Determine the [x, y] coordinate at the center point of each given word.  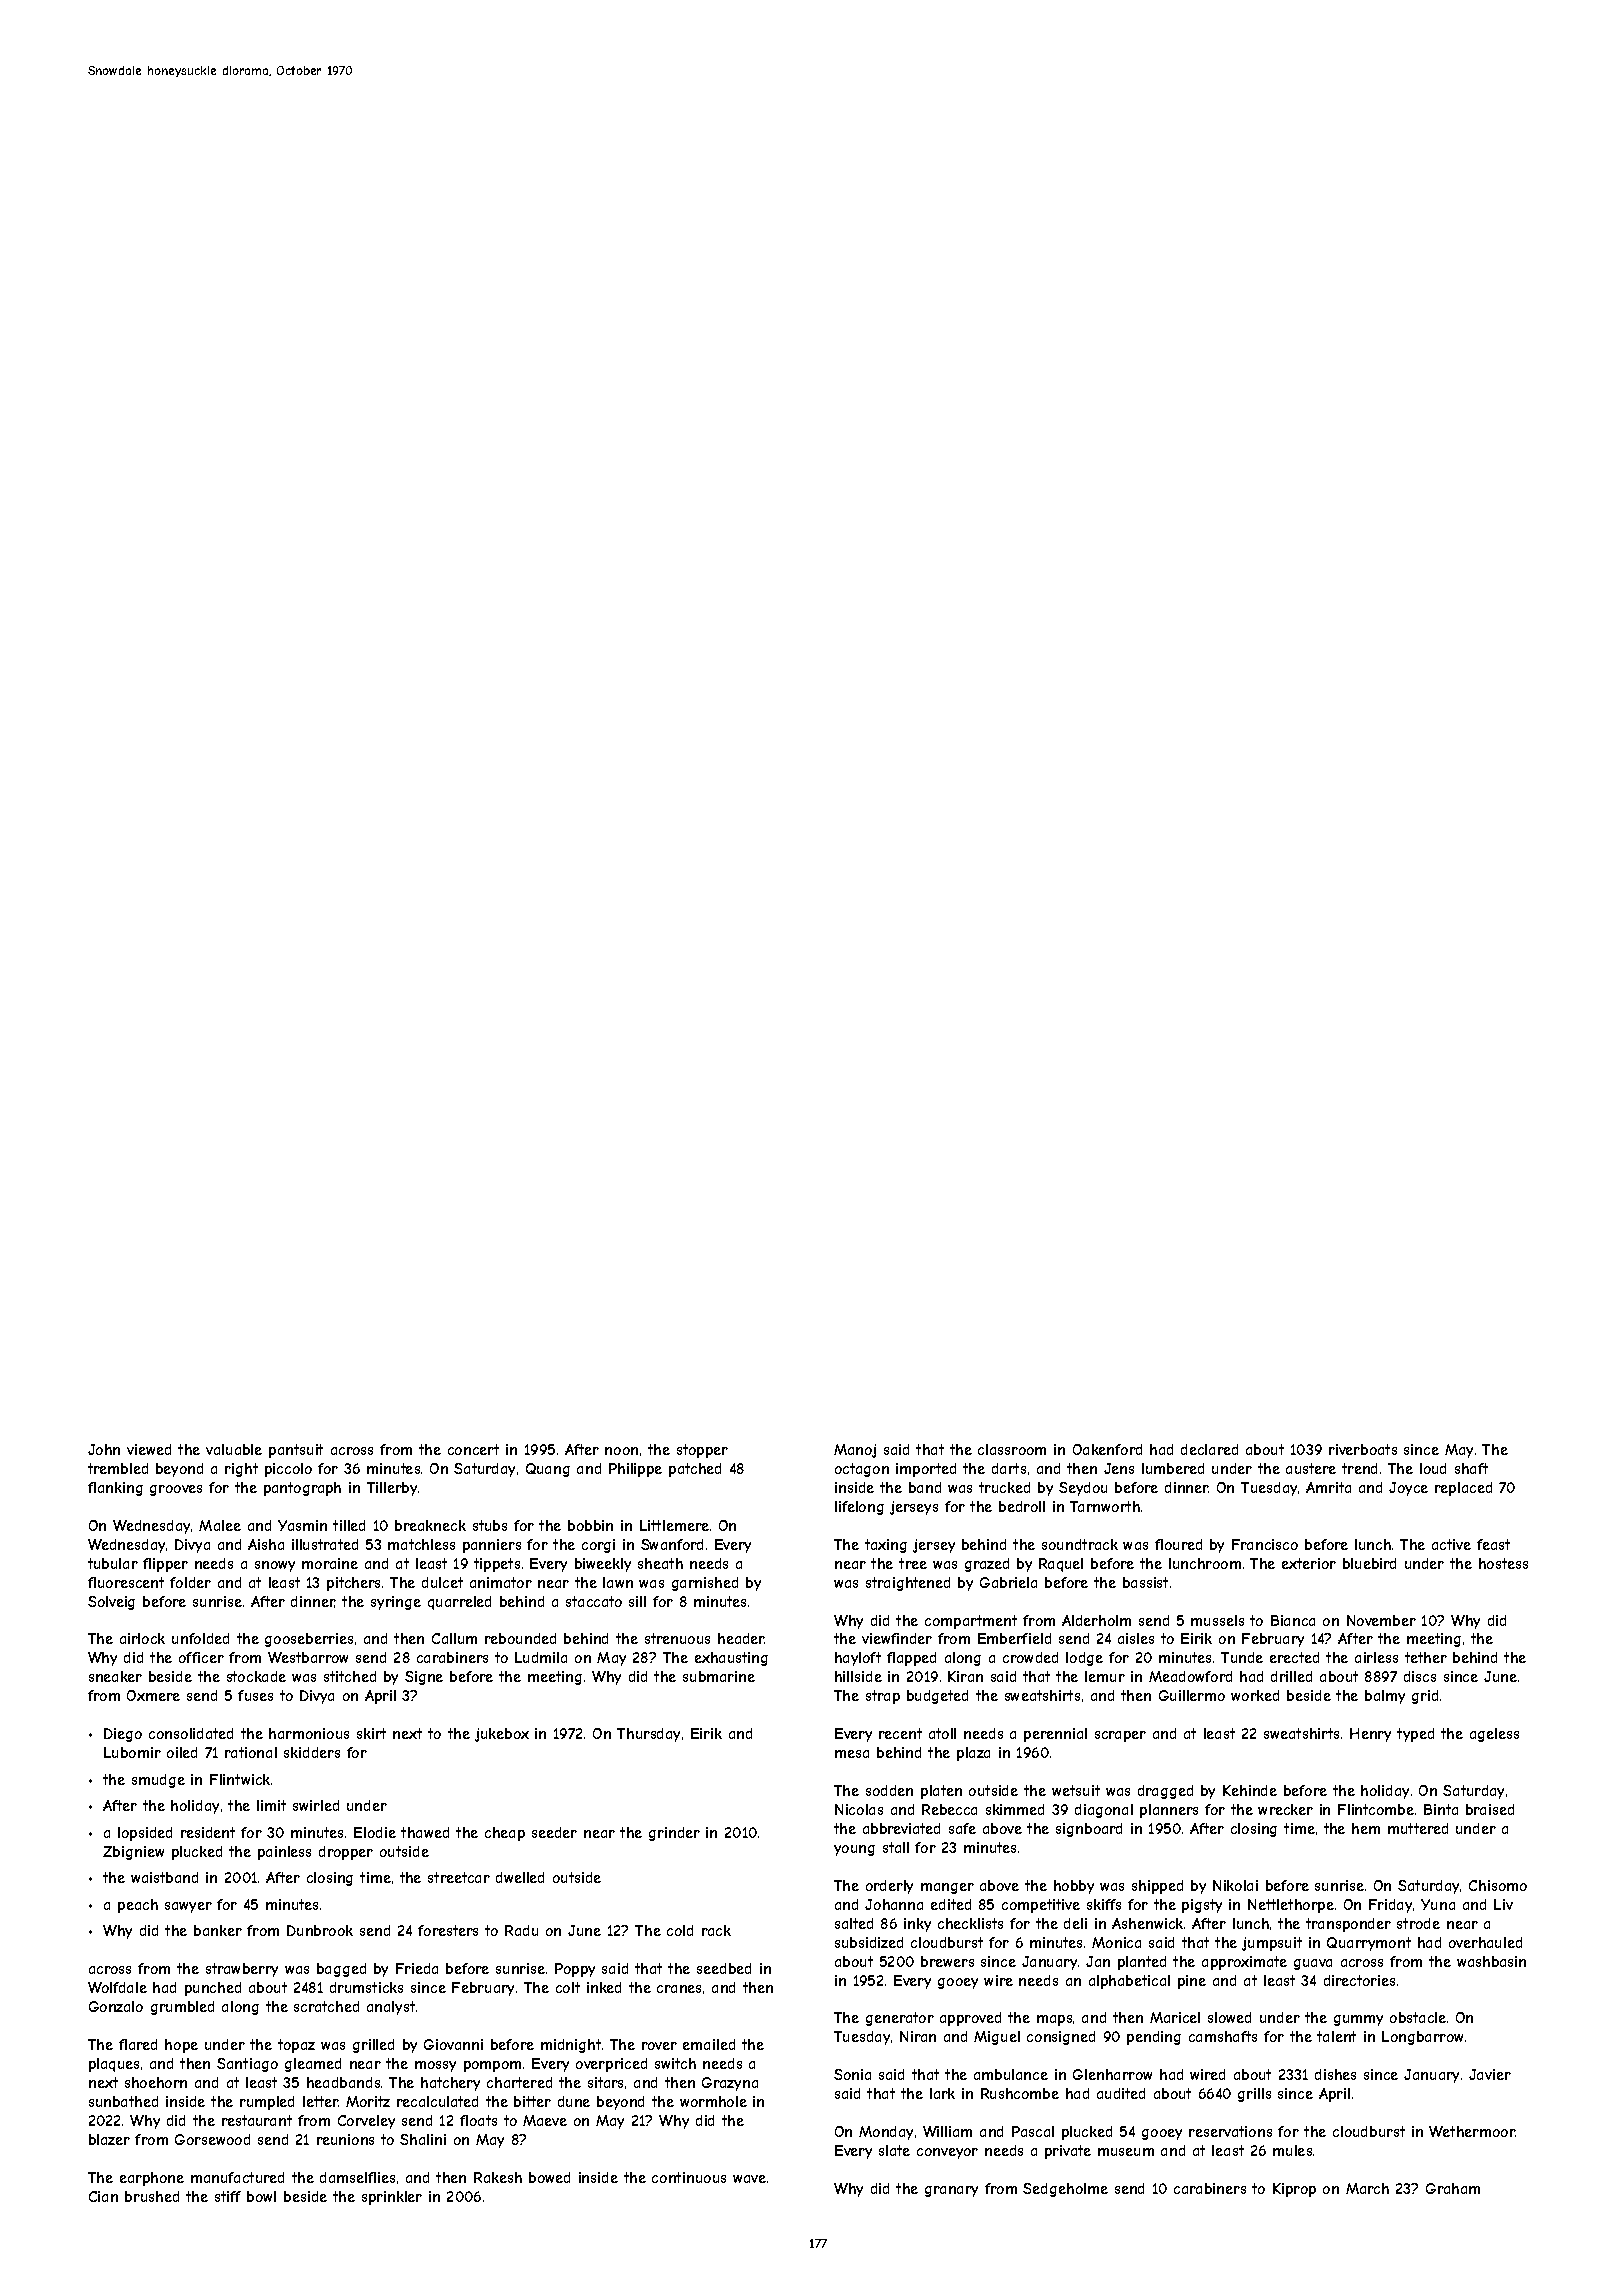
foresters [448, 1930]
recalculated [437, 2101]
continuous [689, 2177]
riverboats [1363, 1449]
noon [621, 1451]
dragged [1165, 1792]
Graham [1453, 2188]
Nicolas [859, 1809]
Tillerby [392, 1489]
